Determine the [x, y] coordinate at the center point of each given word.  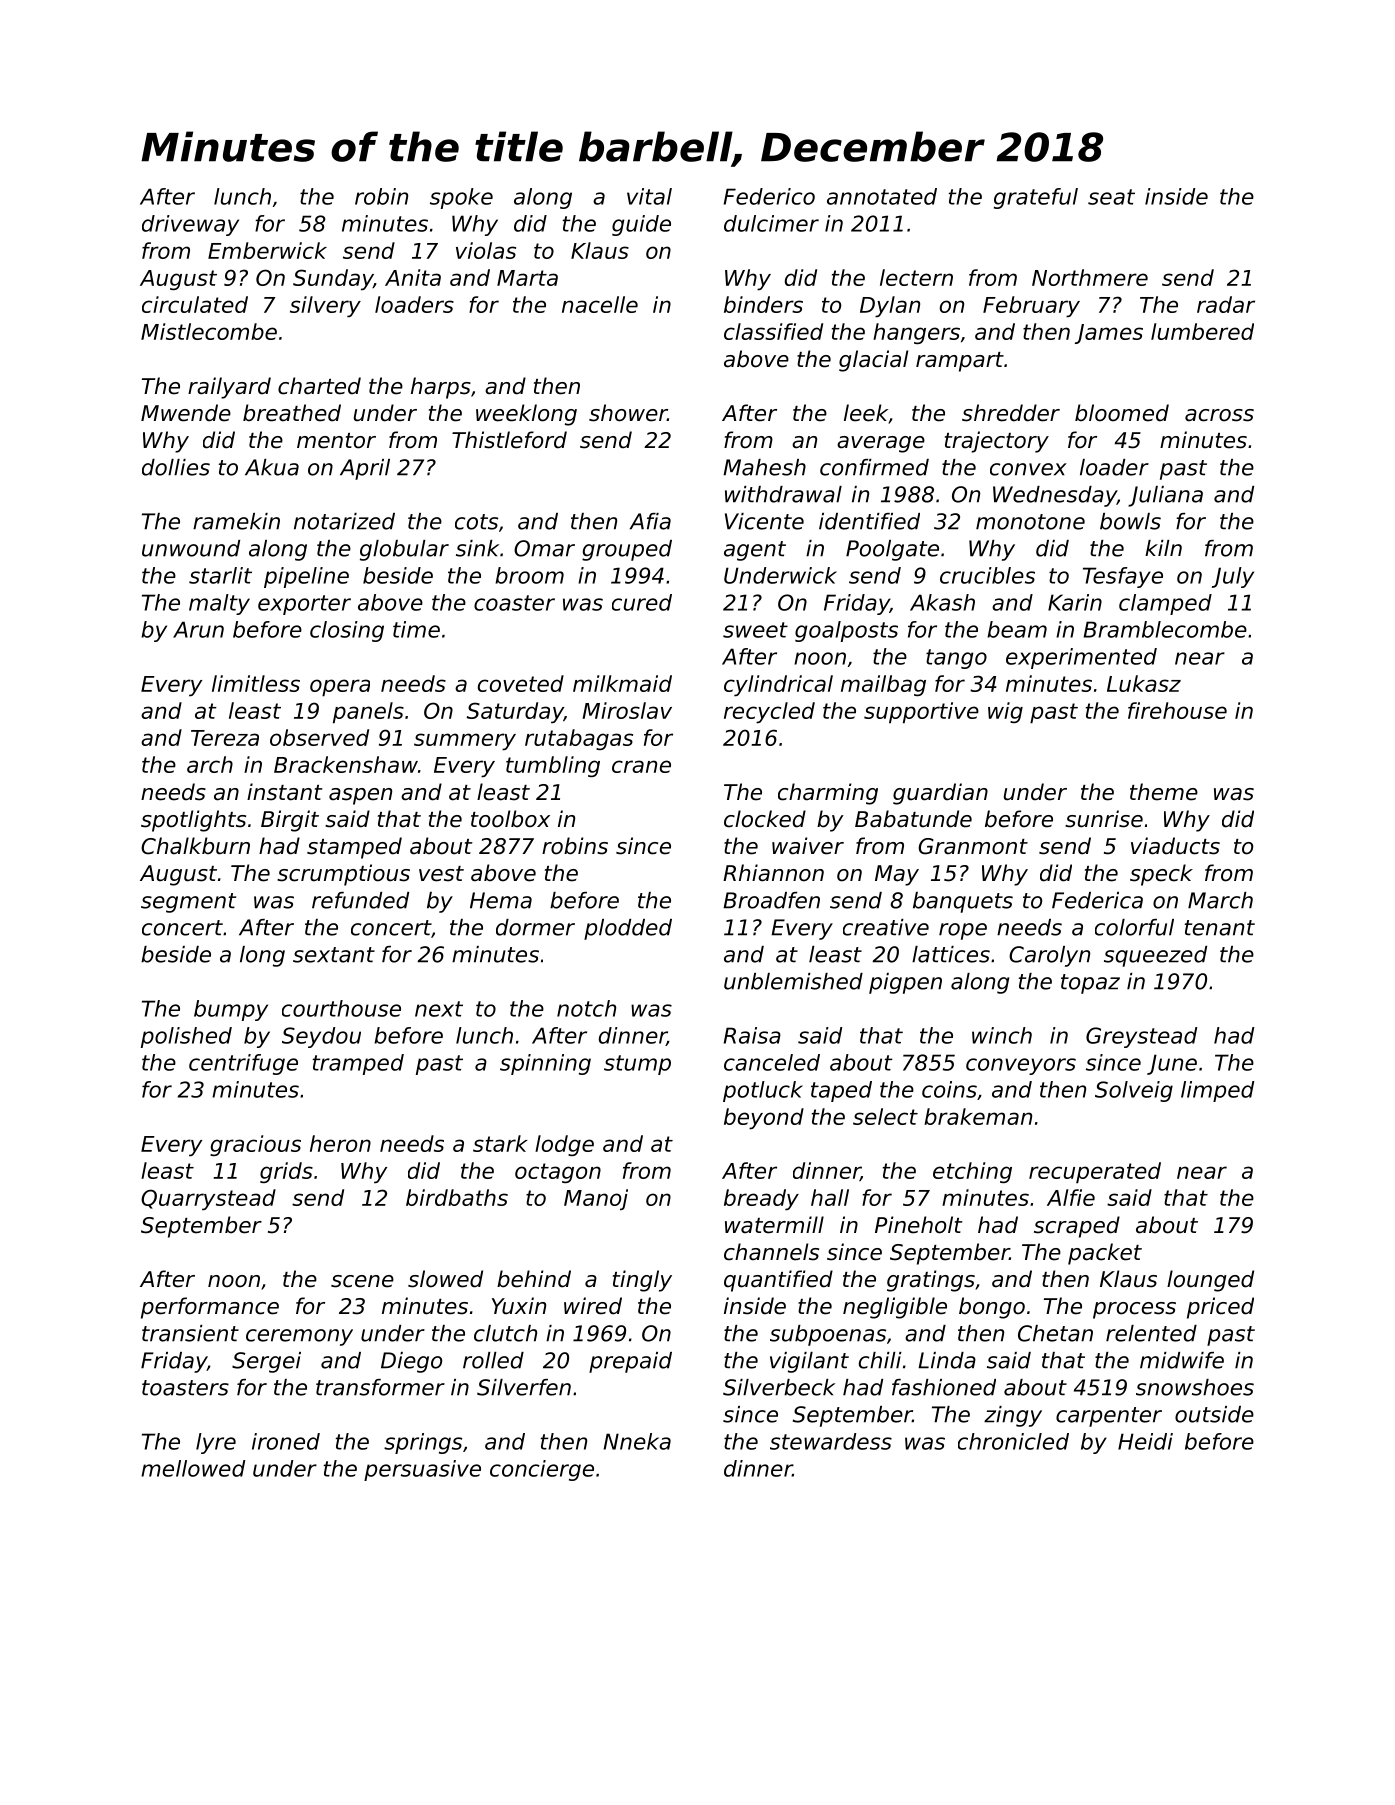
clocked [765, 819]
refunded [360, 900]
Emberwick [267, 250]
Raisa [752, 1035]
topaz [1090, 984]
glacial [873, 361]
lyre [216, 1443]
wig [1005, 712]
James [1109, 334]
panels [368, 713]
